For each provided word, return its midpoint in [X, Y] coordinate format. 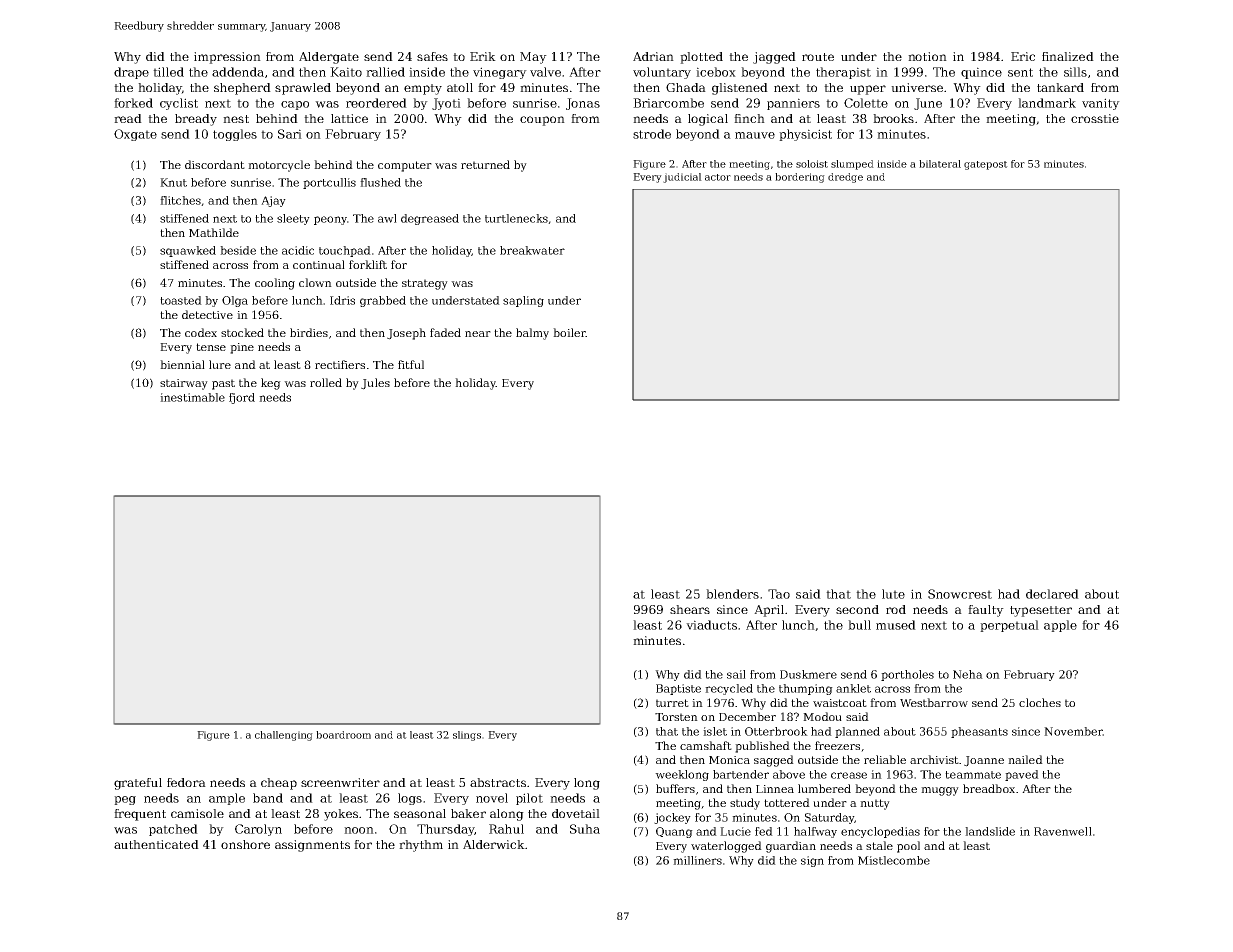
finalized [1068, 56]
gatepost [986, 165]
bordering [800, 178]
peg [125, 800]
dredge [845, 178]
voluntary [662, 73]
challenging [284, 736]
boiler [569, 332]
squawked [188, 251]
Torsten [676, 717]
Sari [290, 134]
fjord [242, 398]
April [769, 611]
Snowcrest [960, 594]
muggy [940, 791]
